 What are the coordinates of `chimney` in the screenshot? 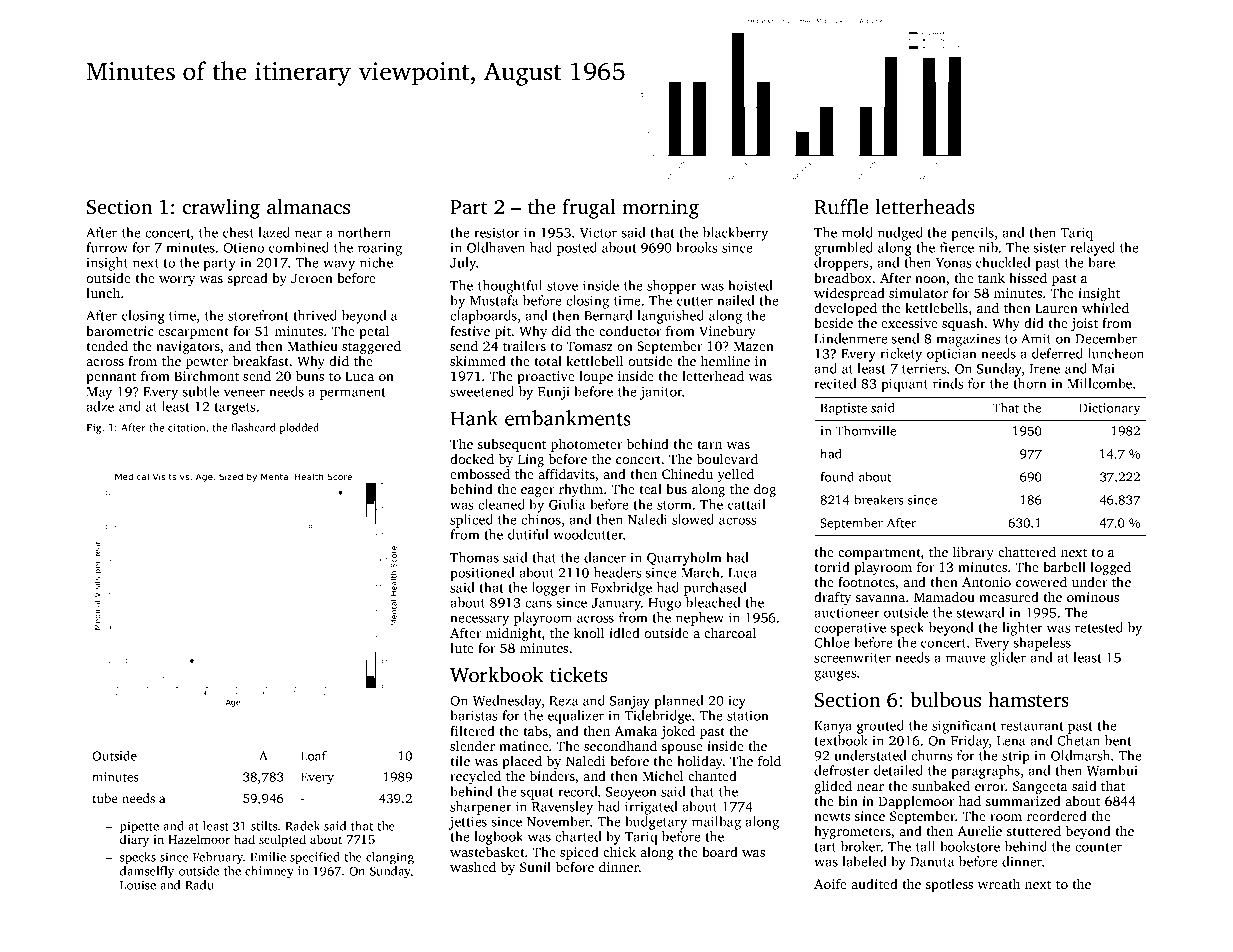 It's located at (269, 872).
